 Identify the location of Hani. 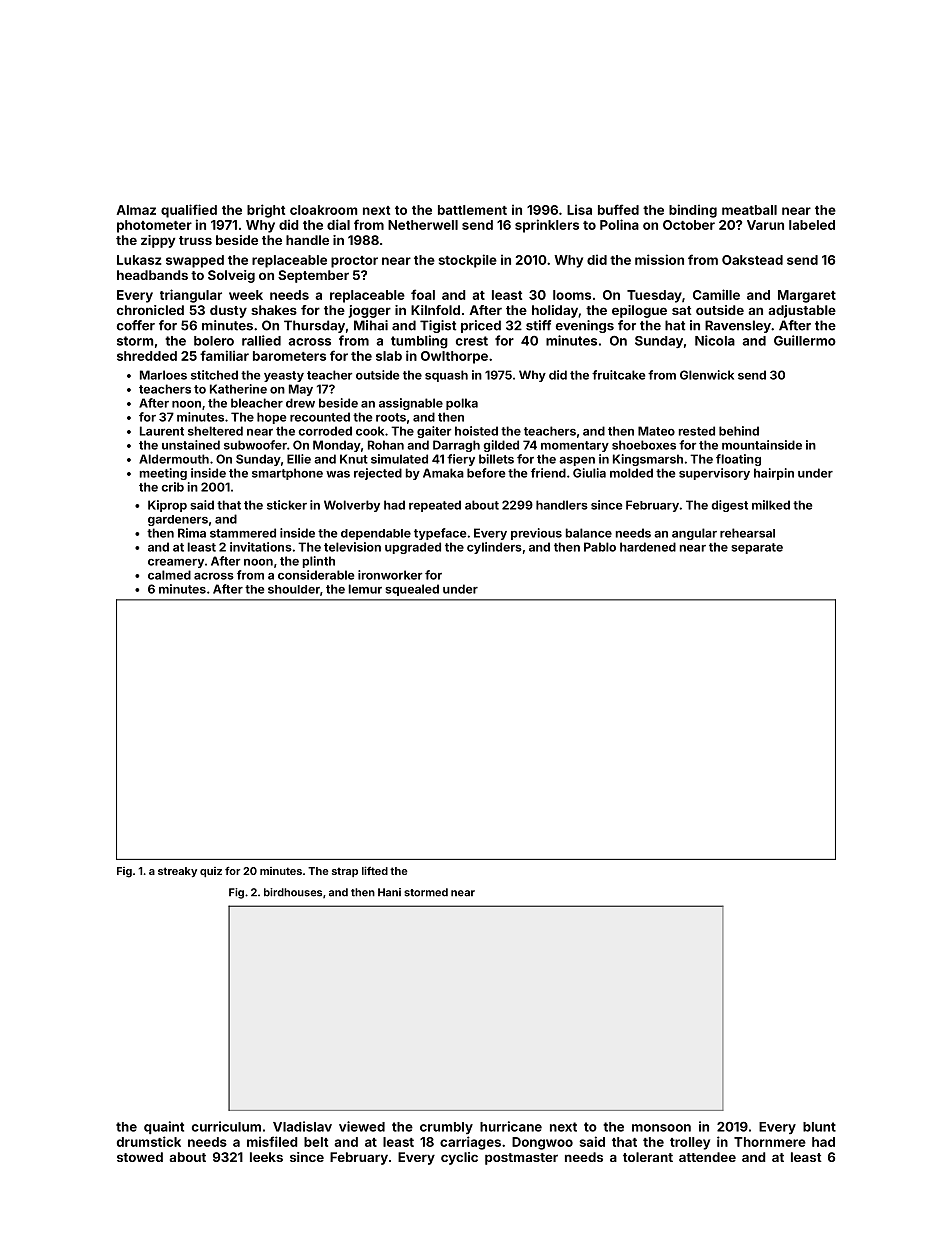
(389, 892).
